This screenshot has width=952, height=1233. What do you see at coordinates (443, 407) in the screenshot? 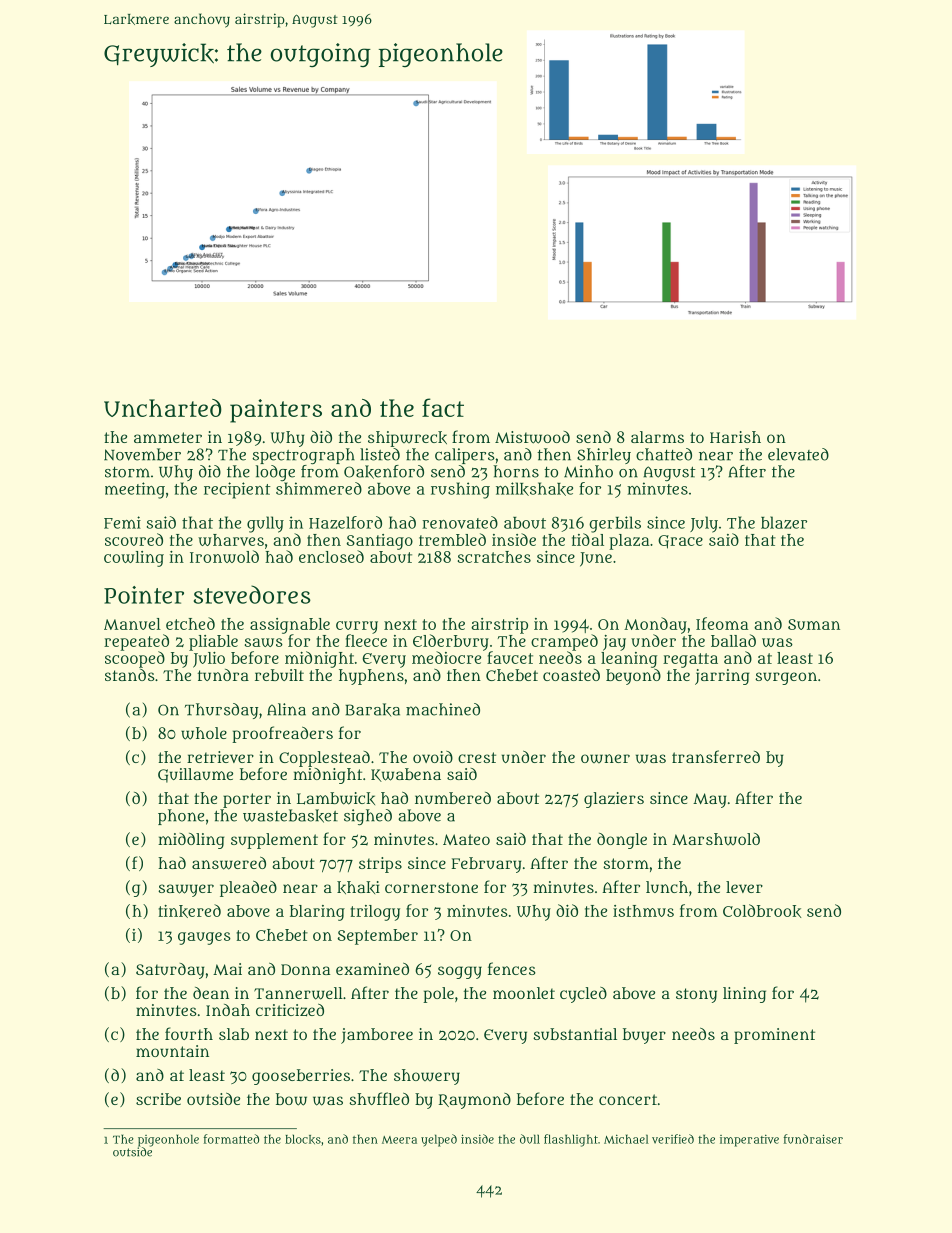
I see `fact` at bounding box center [443, 407].
